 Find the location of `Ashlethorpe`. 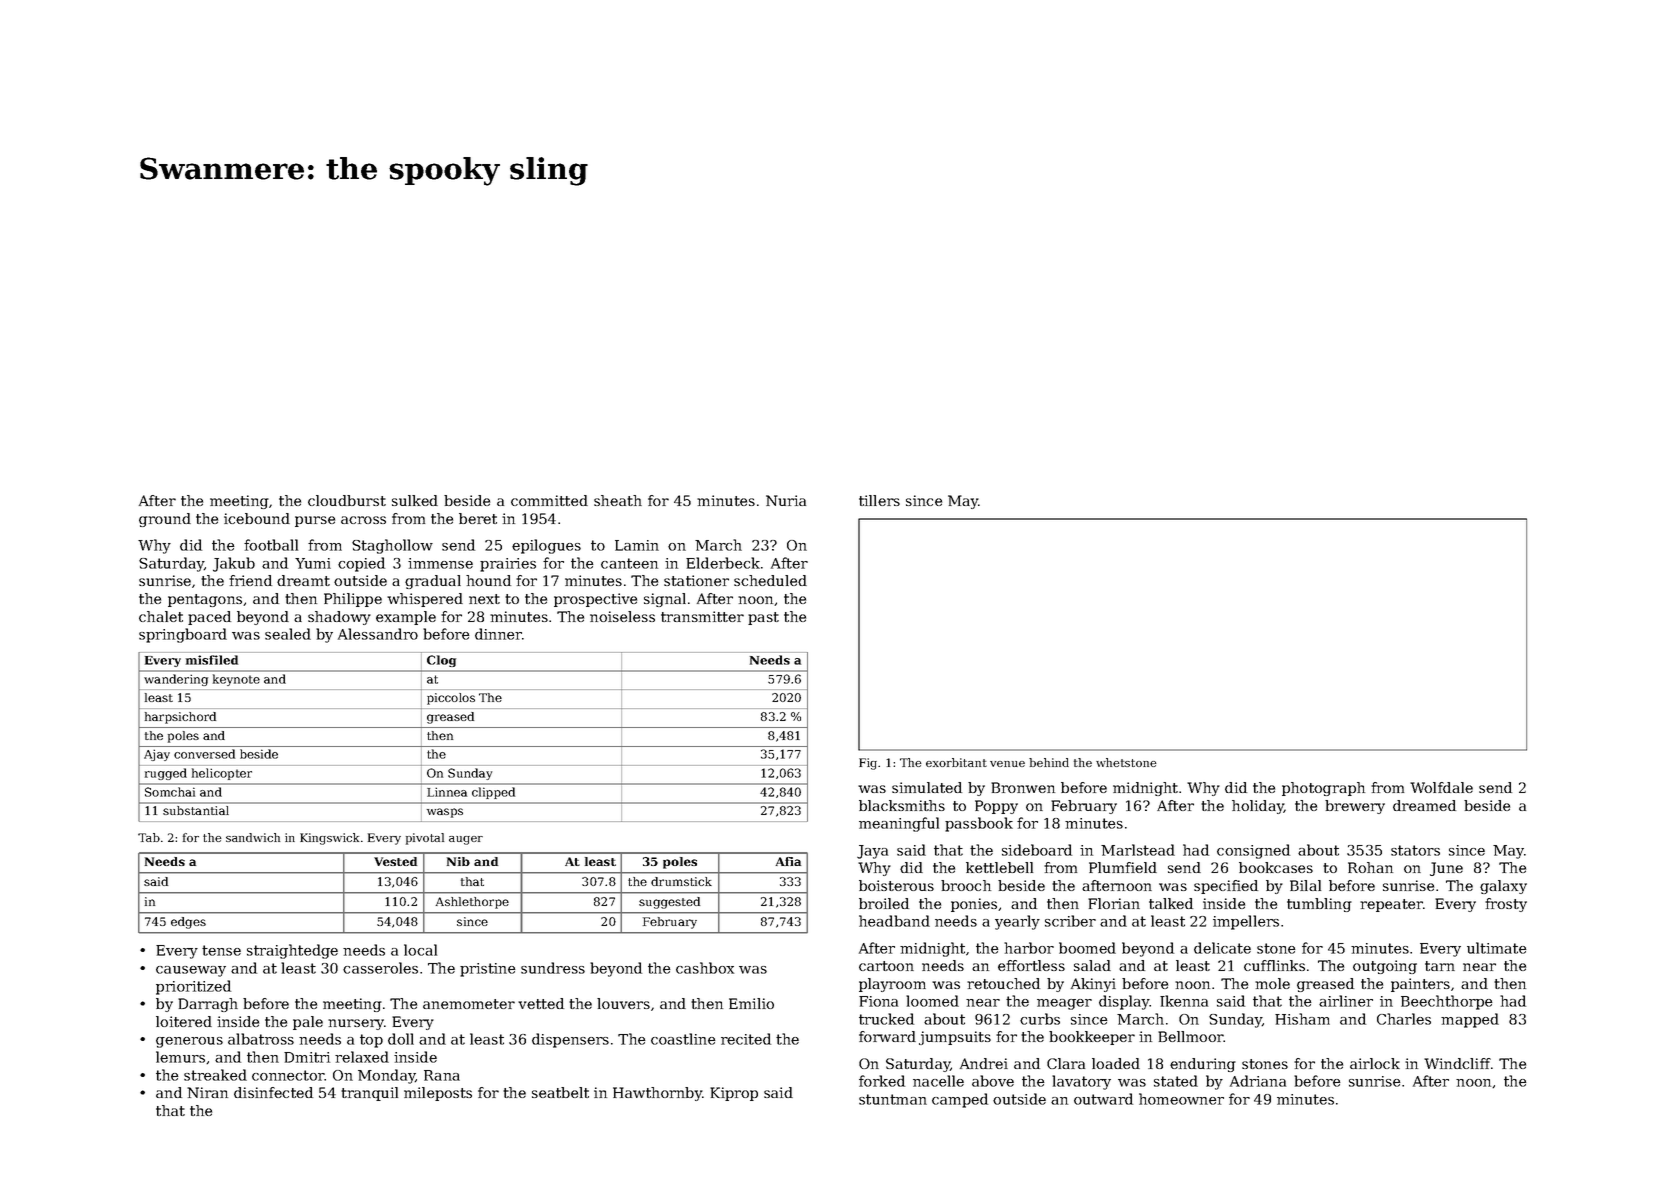

Ashlethorpe is located at coordinates (472, 903).
